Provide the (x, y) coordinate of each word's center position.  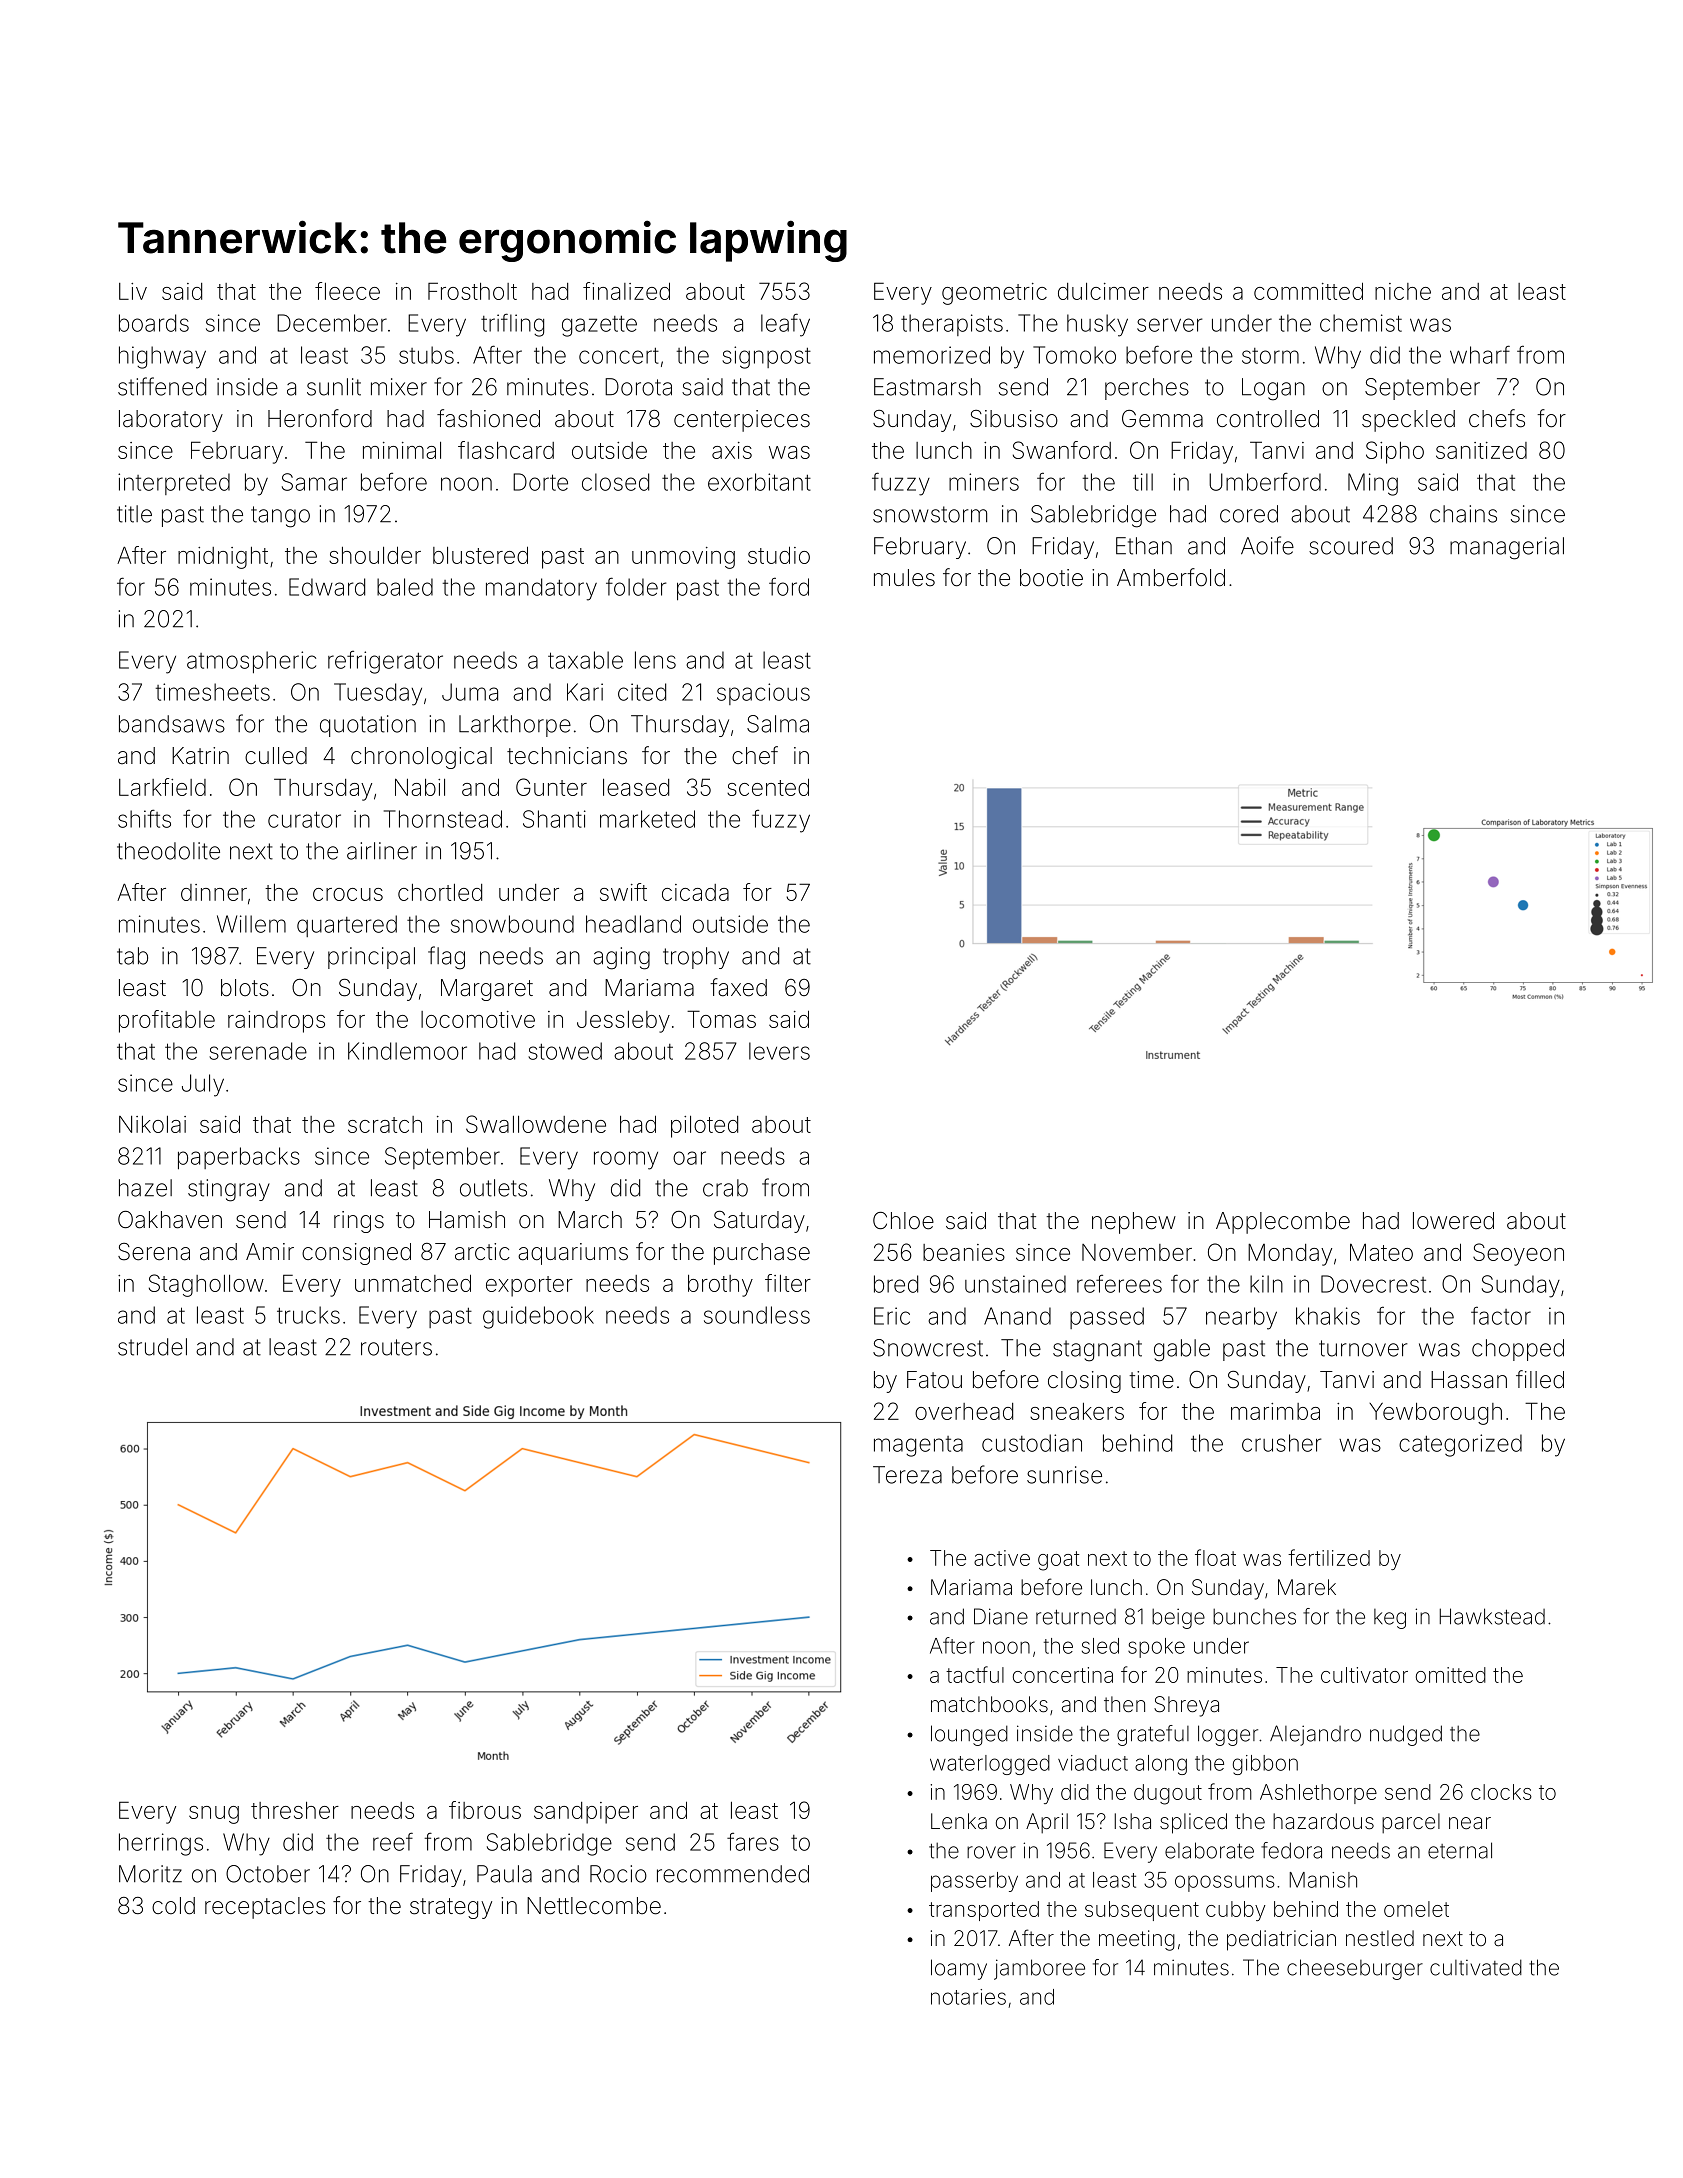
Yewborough (1435, 1413)
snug (214, 1815)
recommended (733, 1874)
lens (655, 660)
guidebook (538, 1317)
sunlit (334, 387)
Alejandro (1315, 1735)
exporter (529, 1286)
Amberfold (1171, 577)
